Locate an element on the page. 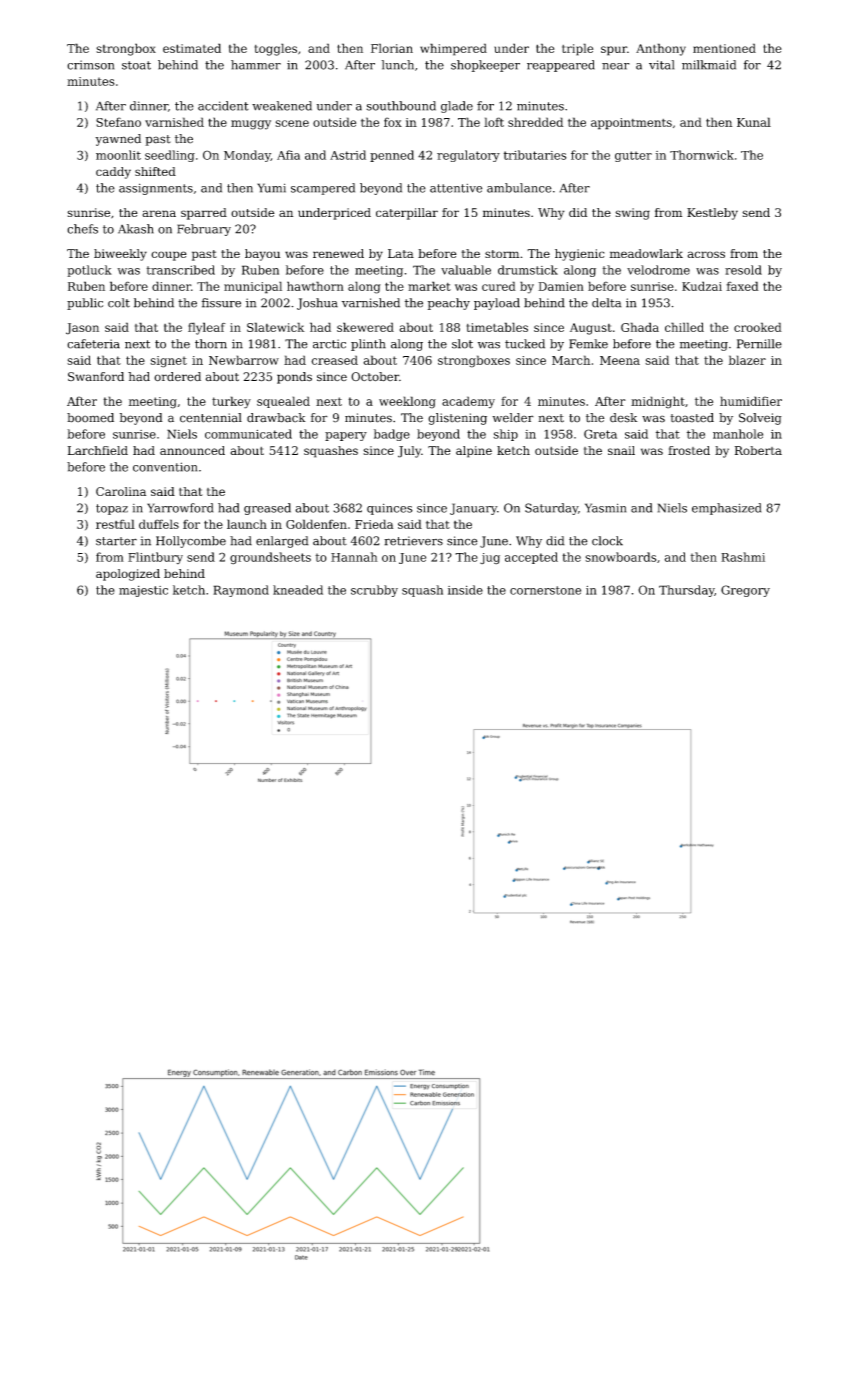  moonlit is located at coordinates (118, 155).
